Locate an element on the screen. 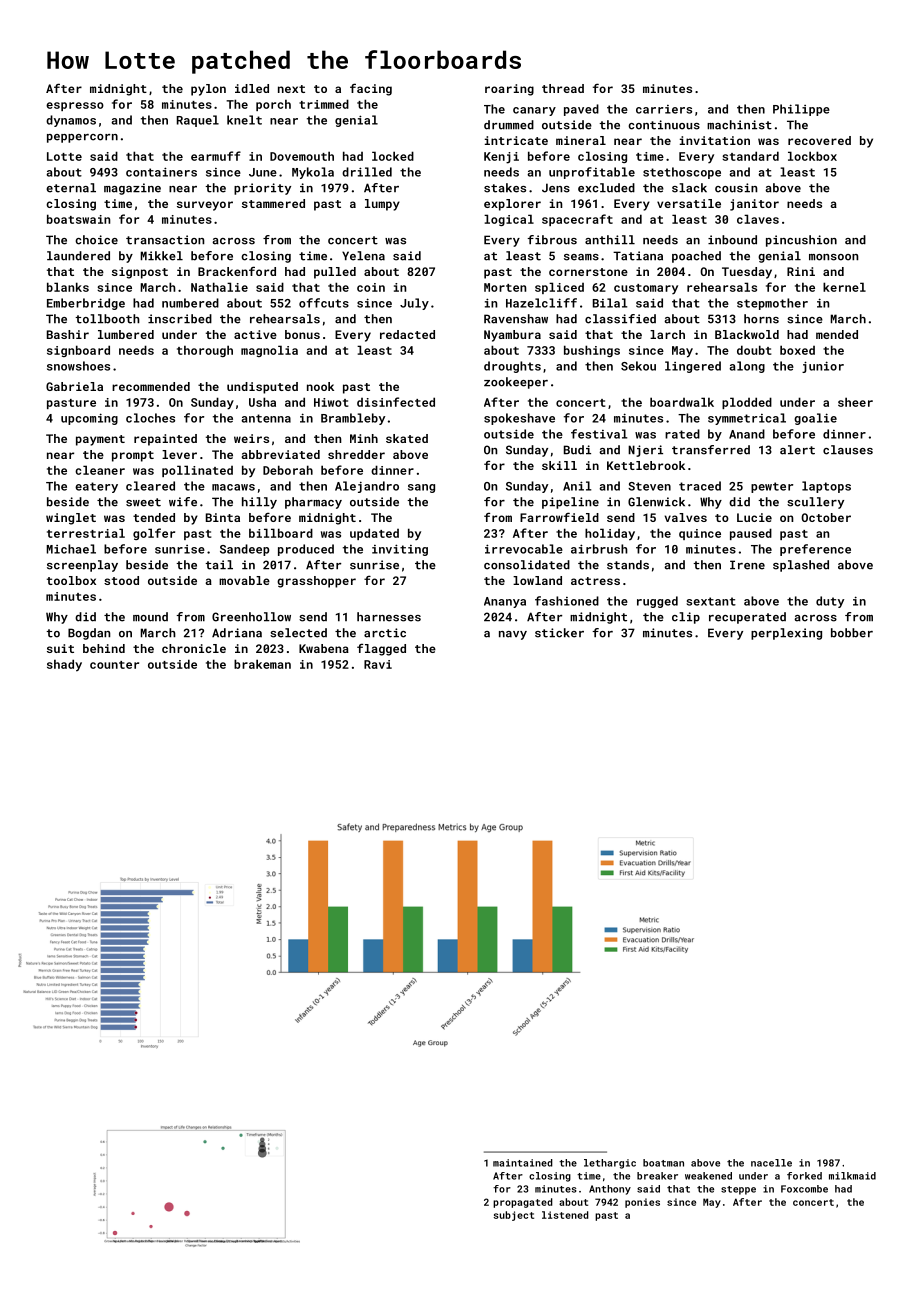  perplexing is located at coordinates (786, 634).
